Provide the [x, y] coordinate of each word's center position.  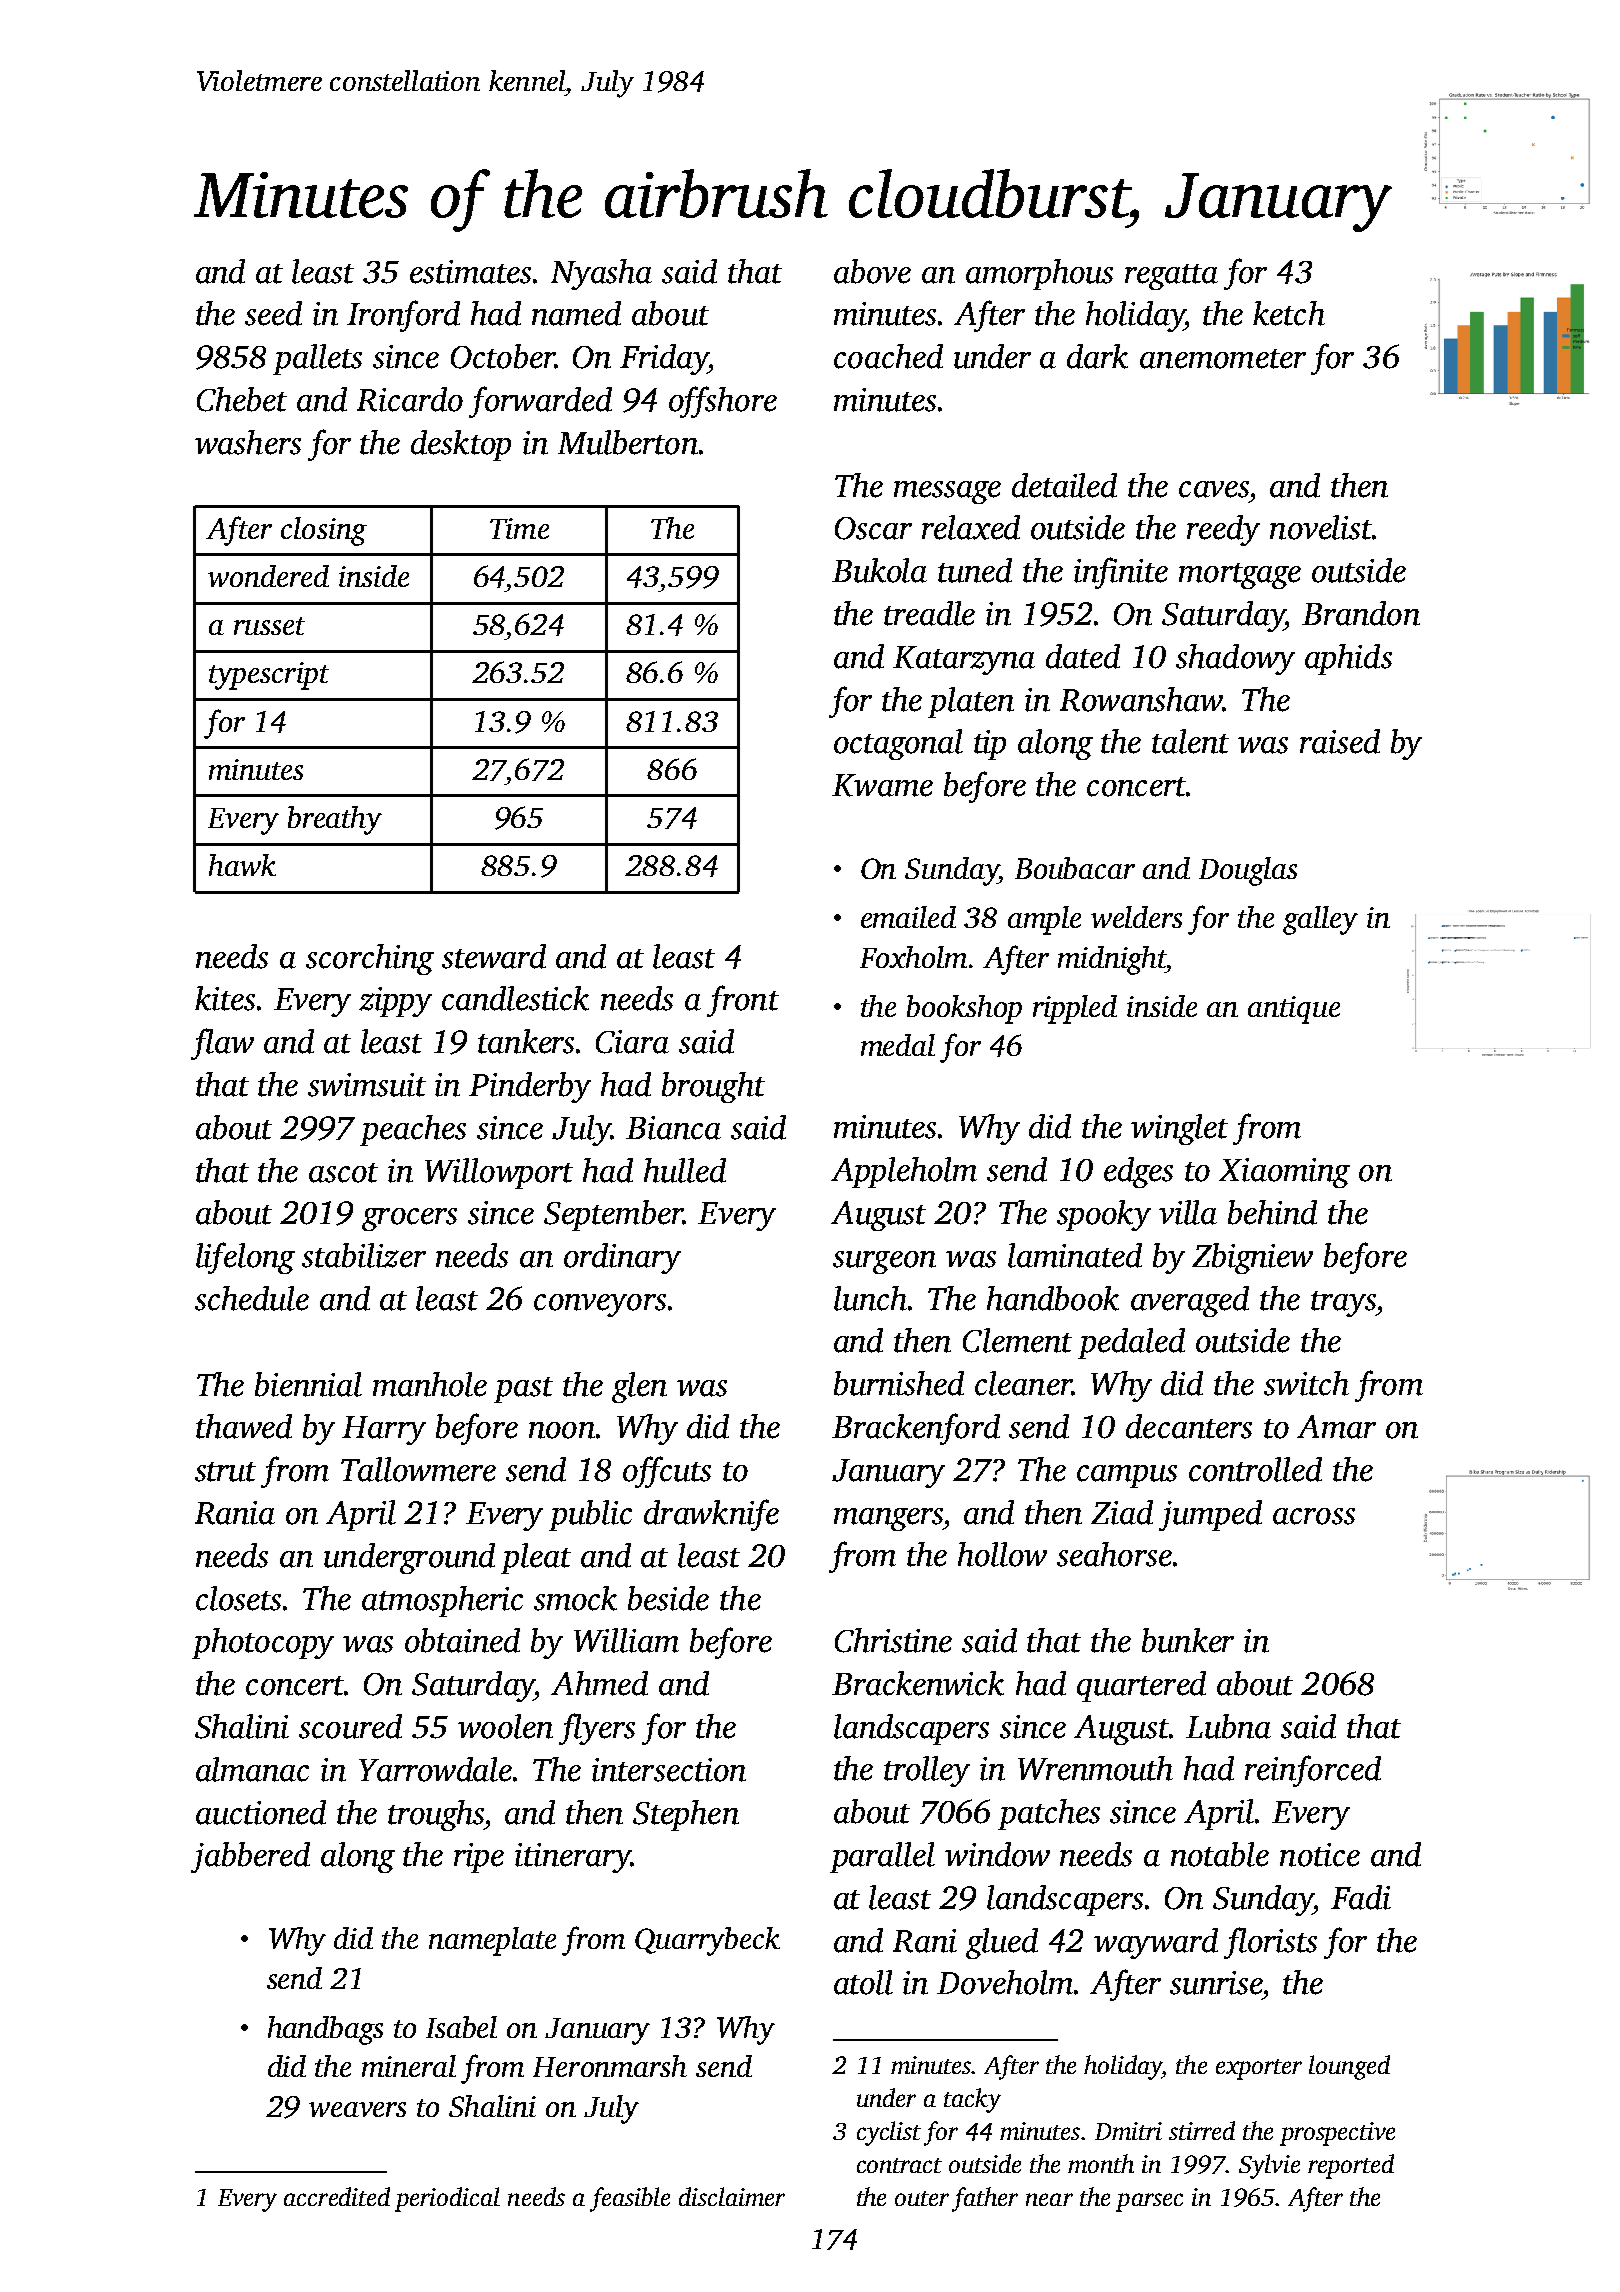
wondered [268, 576]
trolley [927, 1771]
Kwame [882, 785]
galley [1320, 920]
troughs [436, 1815]
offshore [723, 402]
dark [1097, 356]
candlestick [515, 998]
